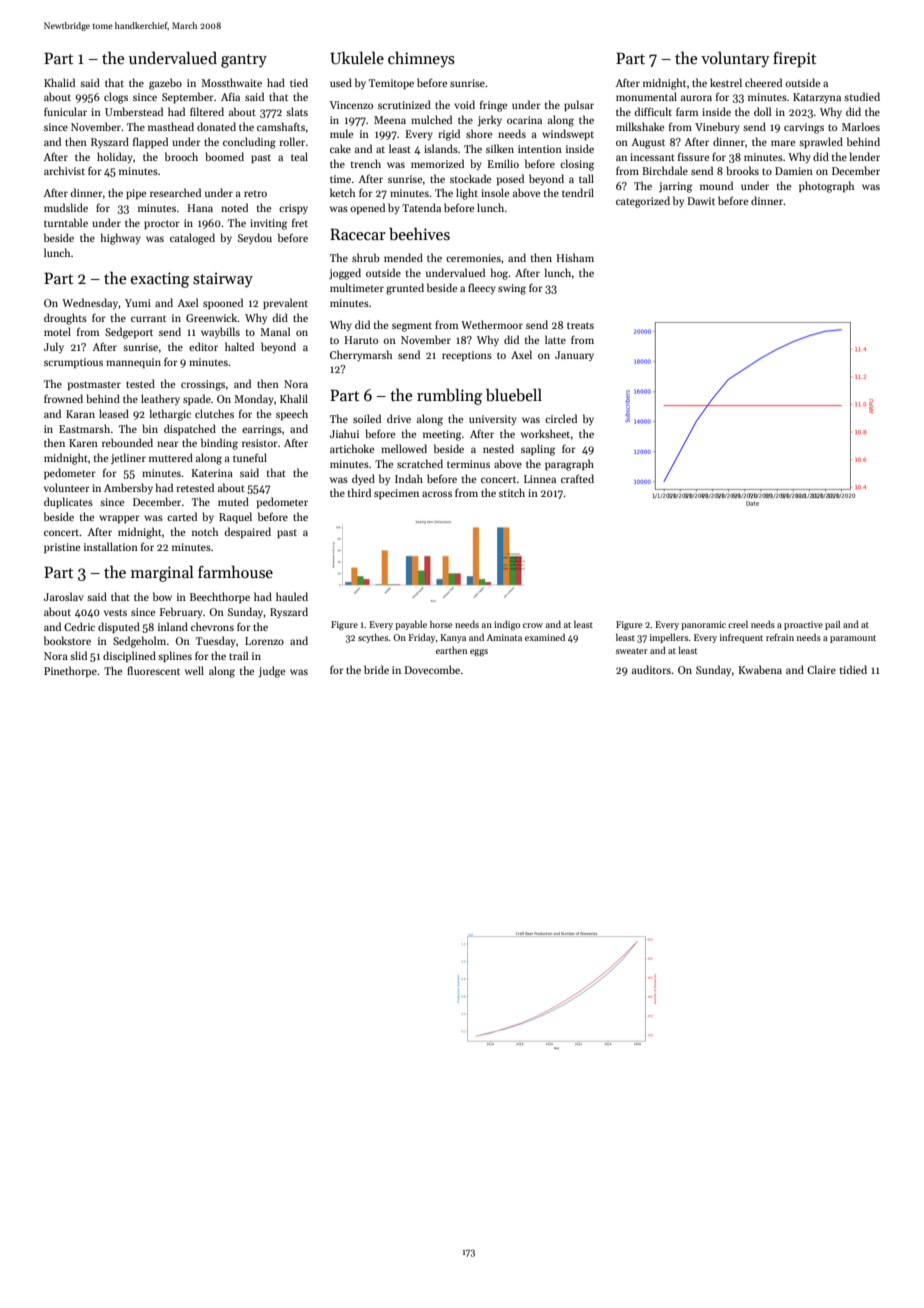 This screenshot has height=1308, width=924. Describe the element at coordinates (555, 339) in the screenshot. I see `latte` at that location.
